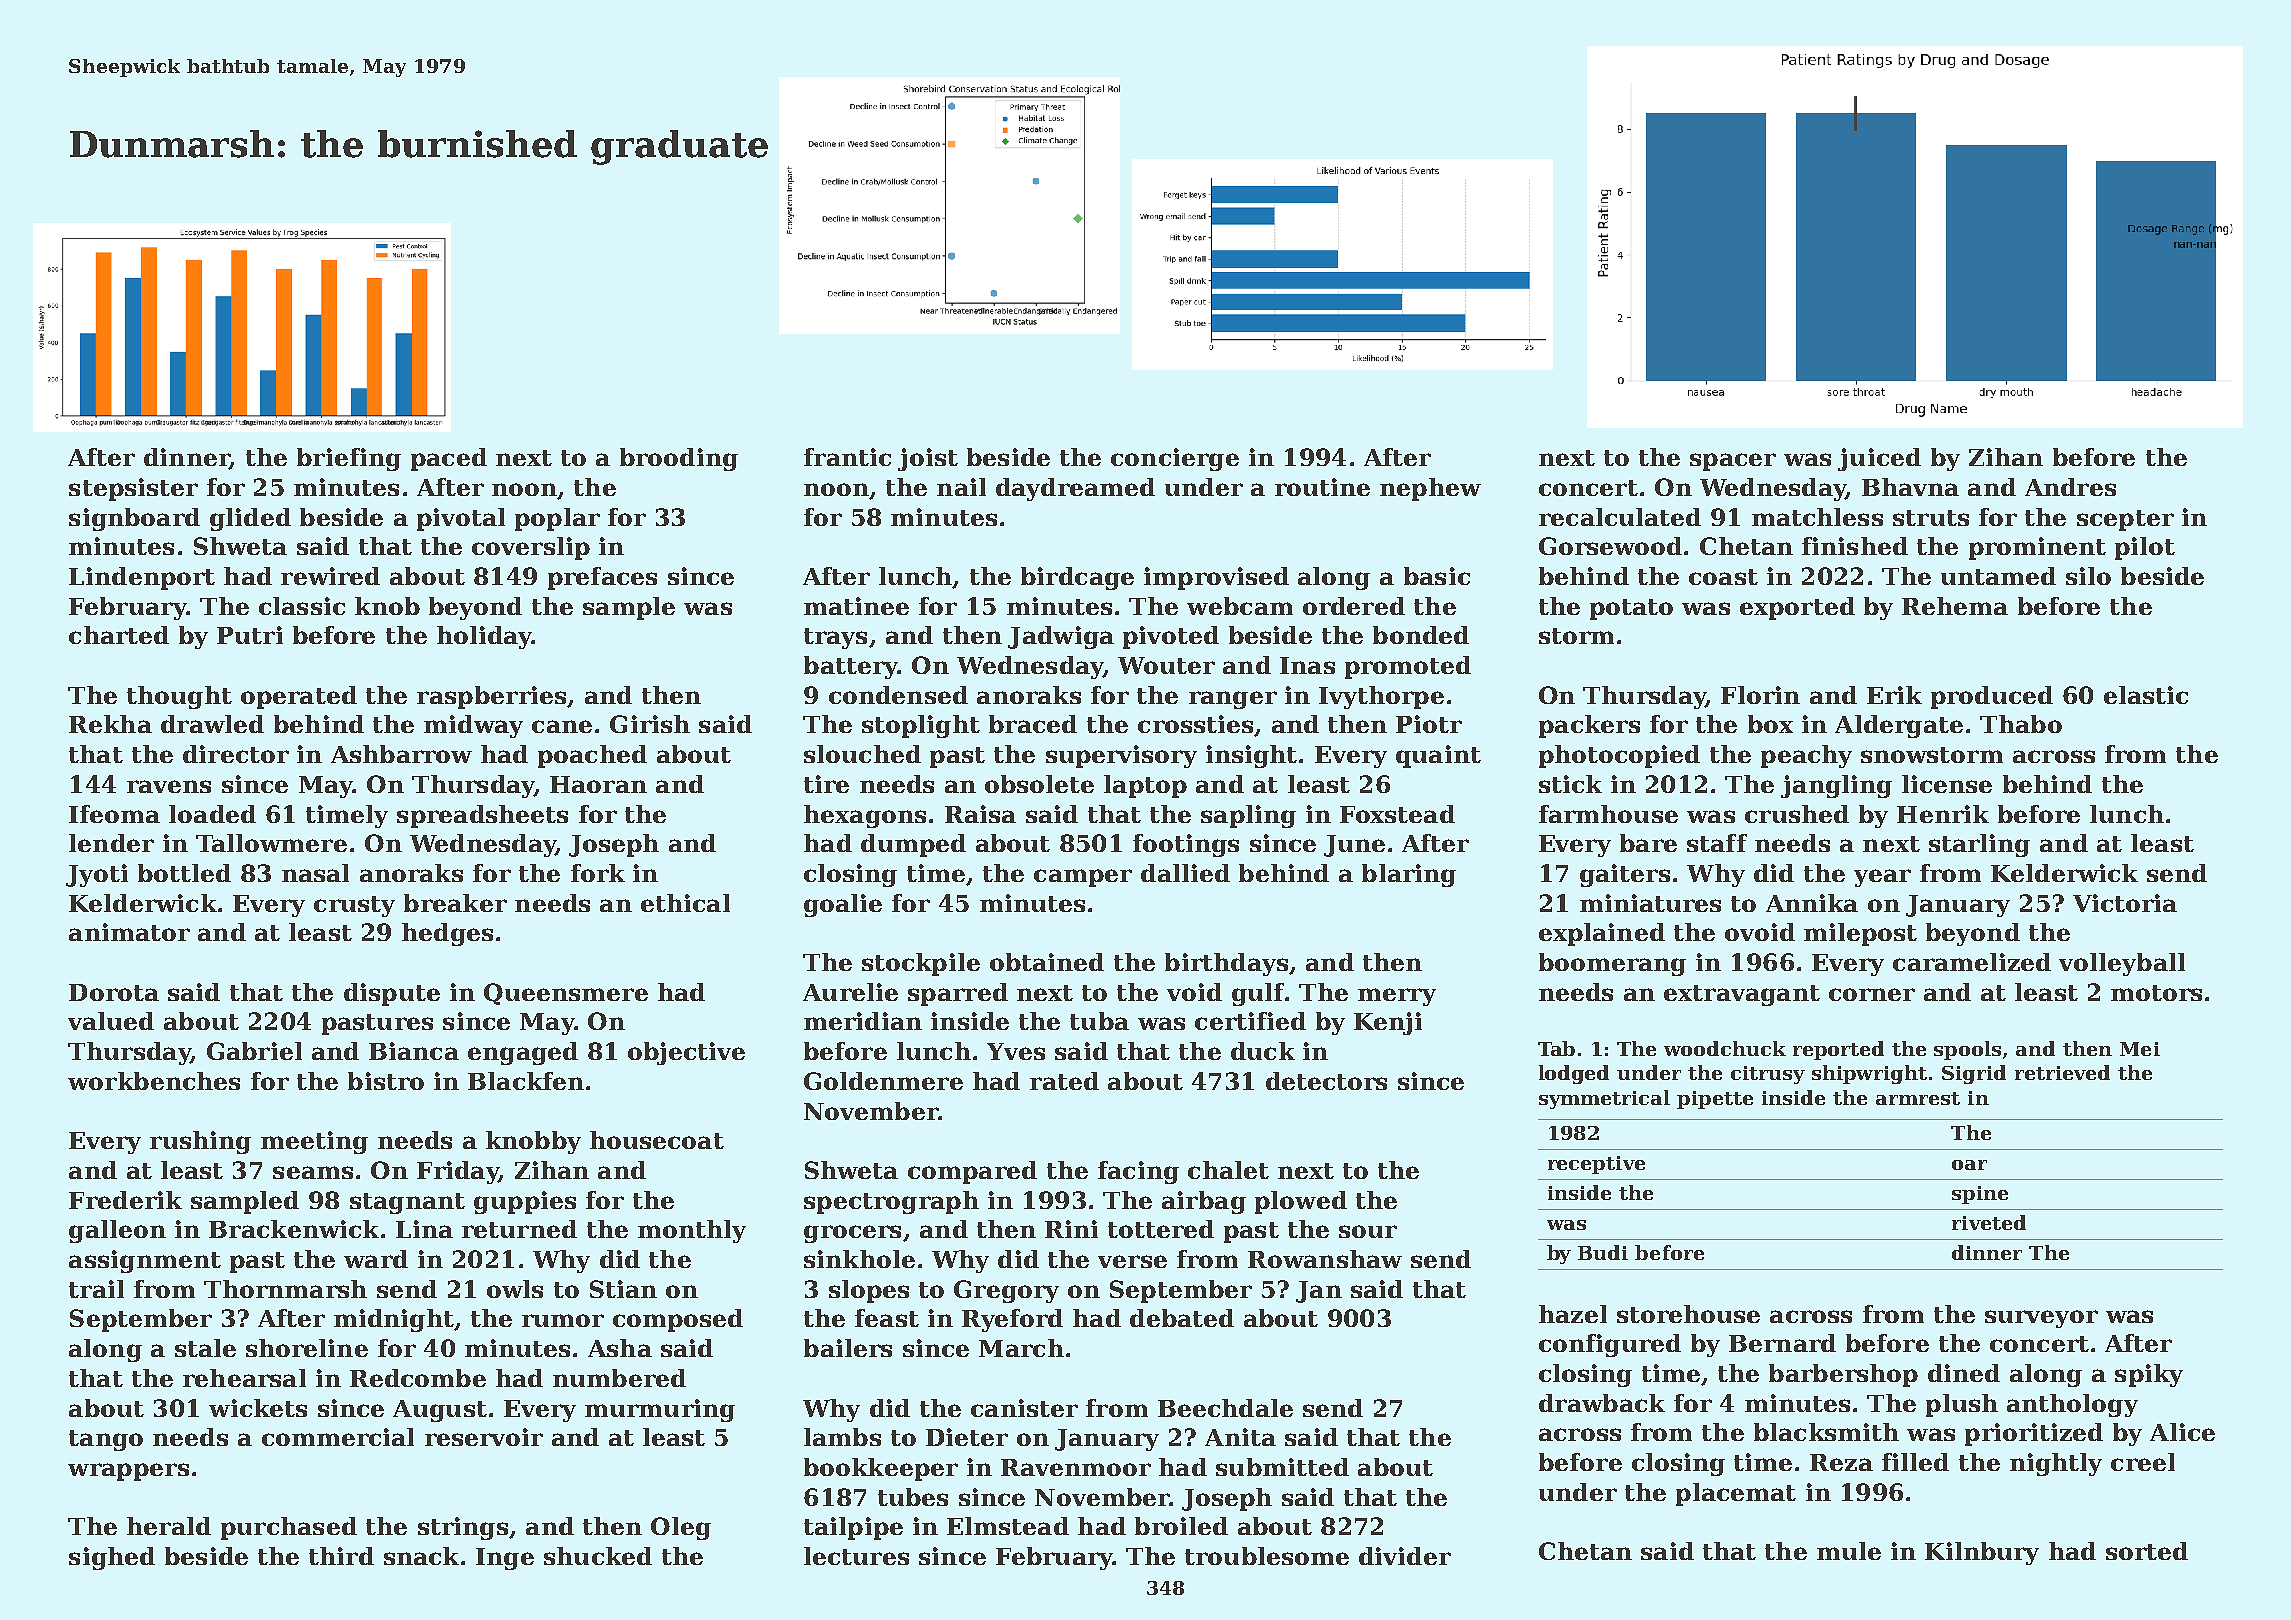 The image size is (2291, 1620). What do you see at coordinates (2145, 548) in the screenshot?
I see `pilot` at bounding box center [2145, 548].
